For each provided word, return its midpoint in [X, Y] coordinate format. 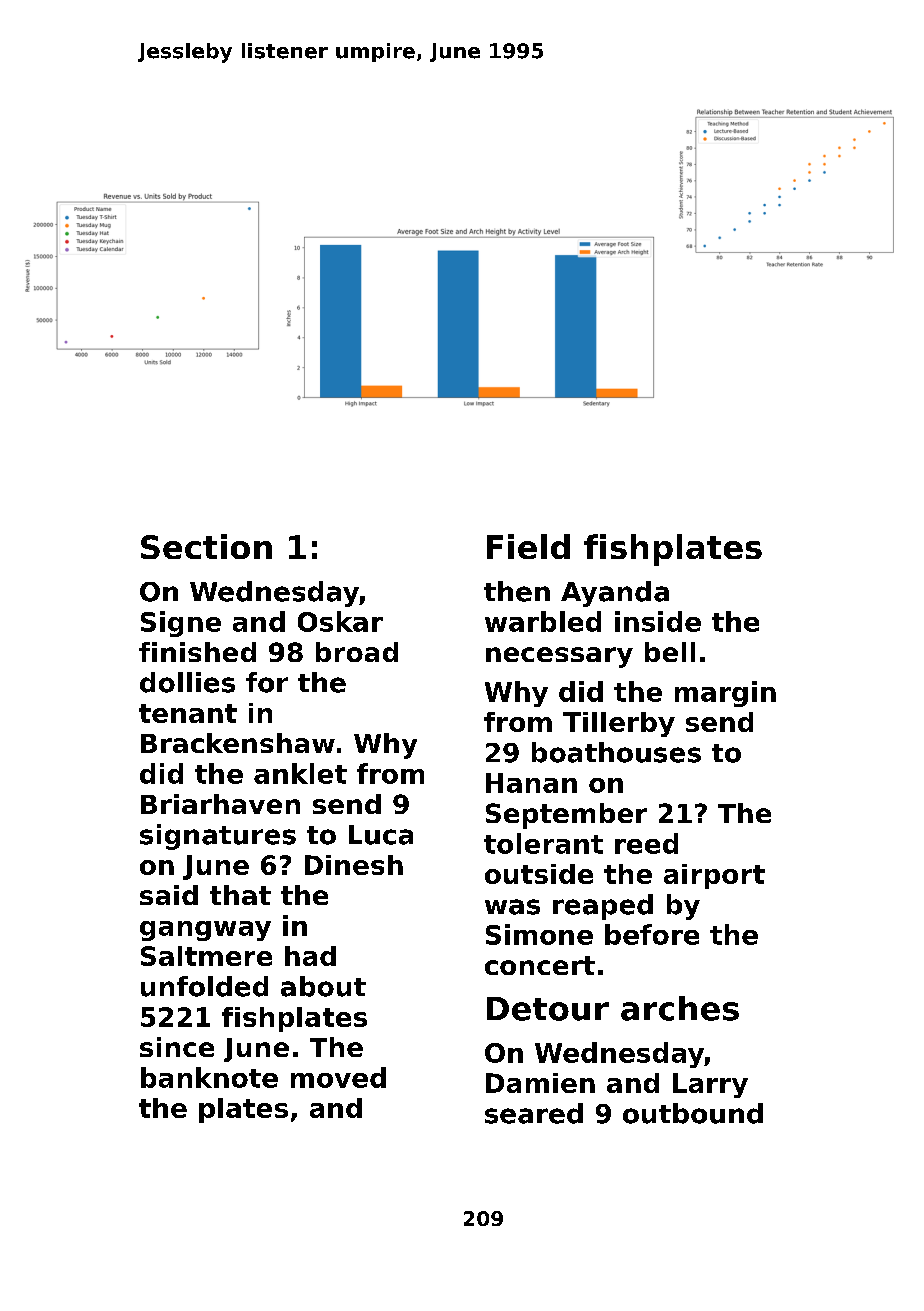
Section [206, 546]
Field [528, 546]
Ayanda [615, 594]
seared [534, 1113]
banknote [209, 1077]
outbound [693, 1113]
